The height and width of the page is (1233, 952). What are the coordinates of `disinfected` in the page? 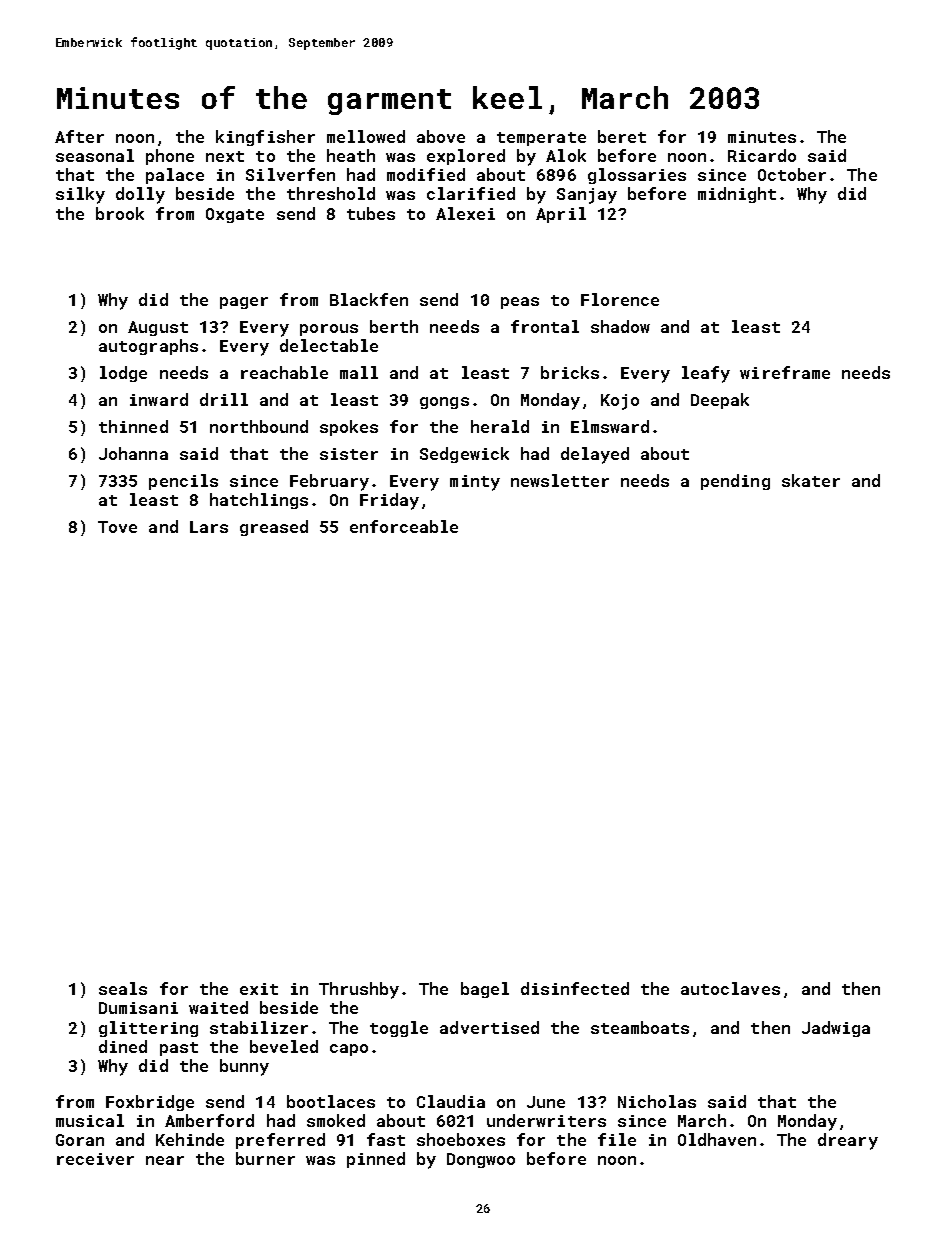 It's located at (575, 988).
